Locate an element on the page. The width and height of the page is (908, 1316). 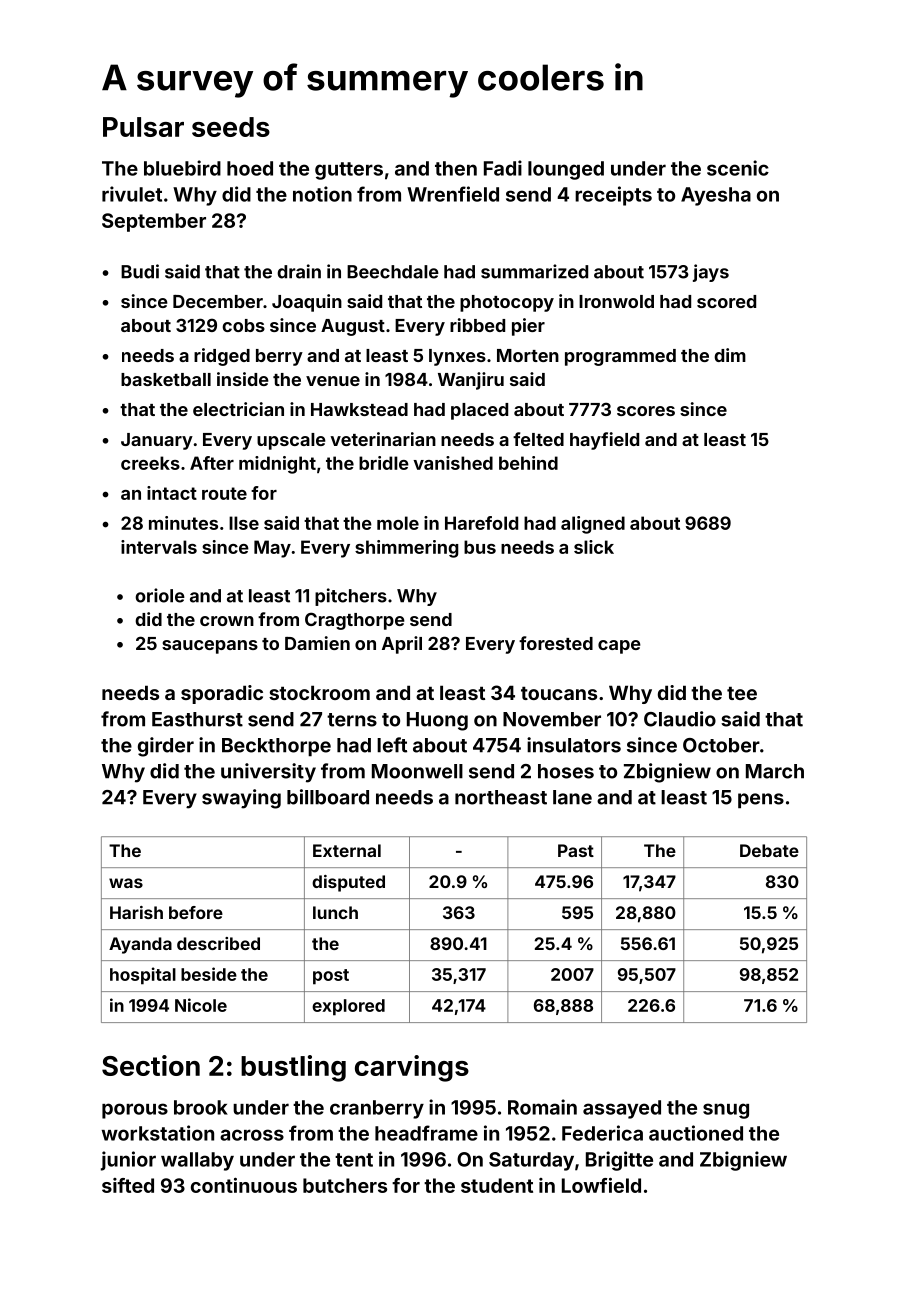
mole is located at coordinates (398, 523).
